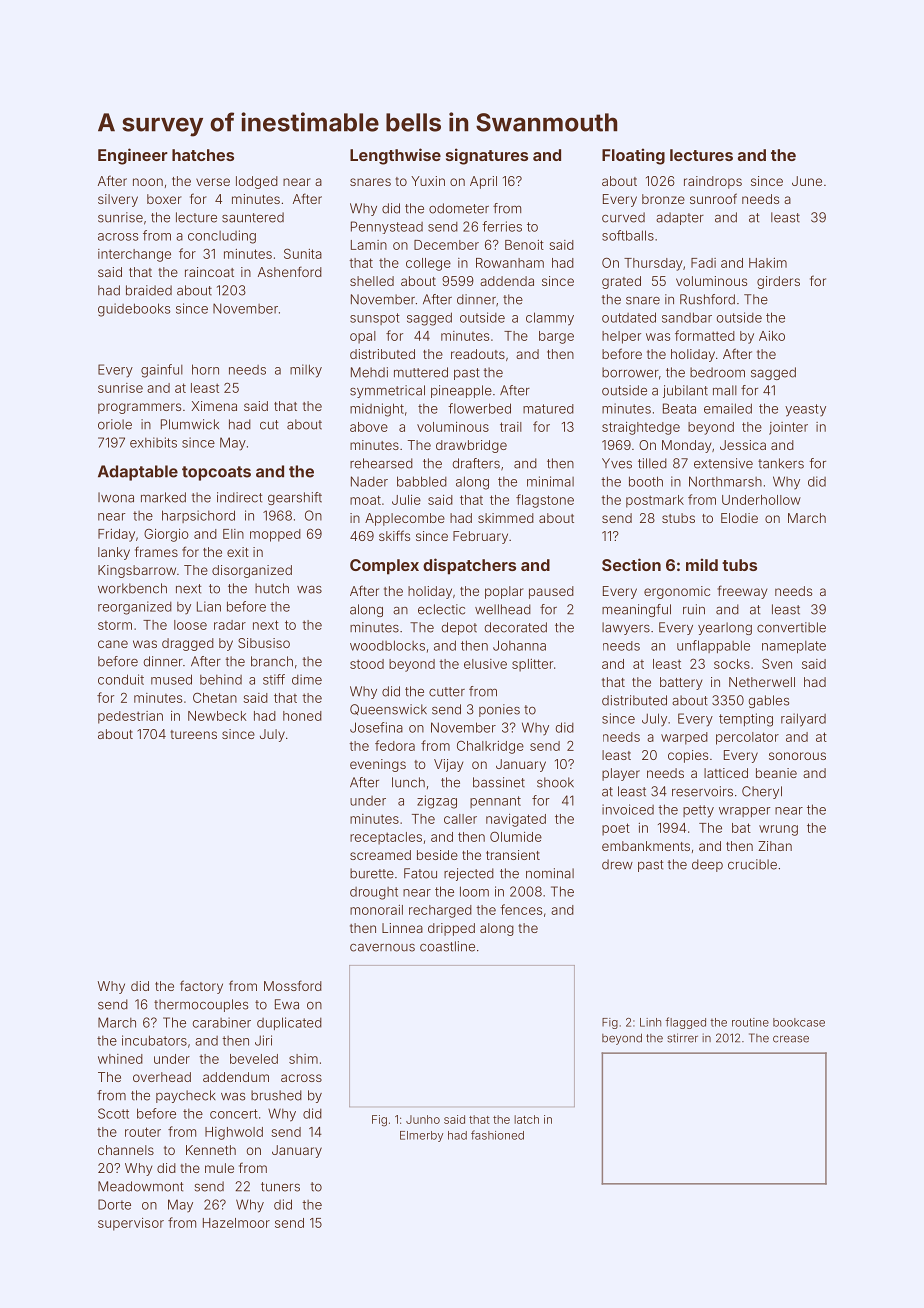  What do you see at coordinates (682, 1038) in the screenshot?
I see `stirrer` at bounding box center [682, 1038].
